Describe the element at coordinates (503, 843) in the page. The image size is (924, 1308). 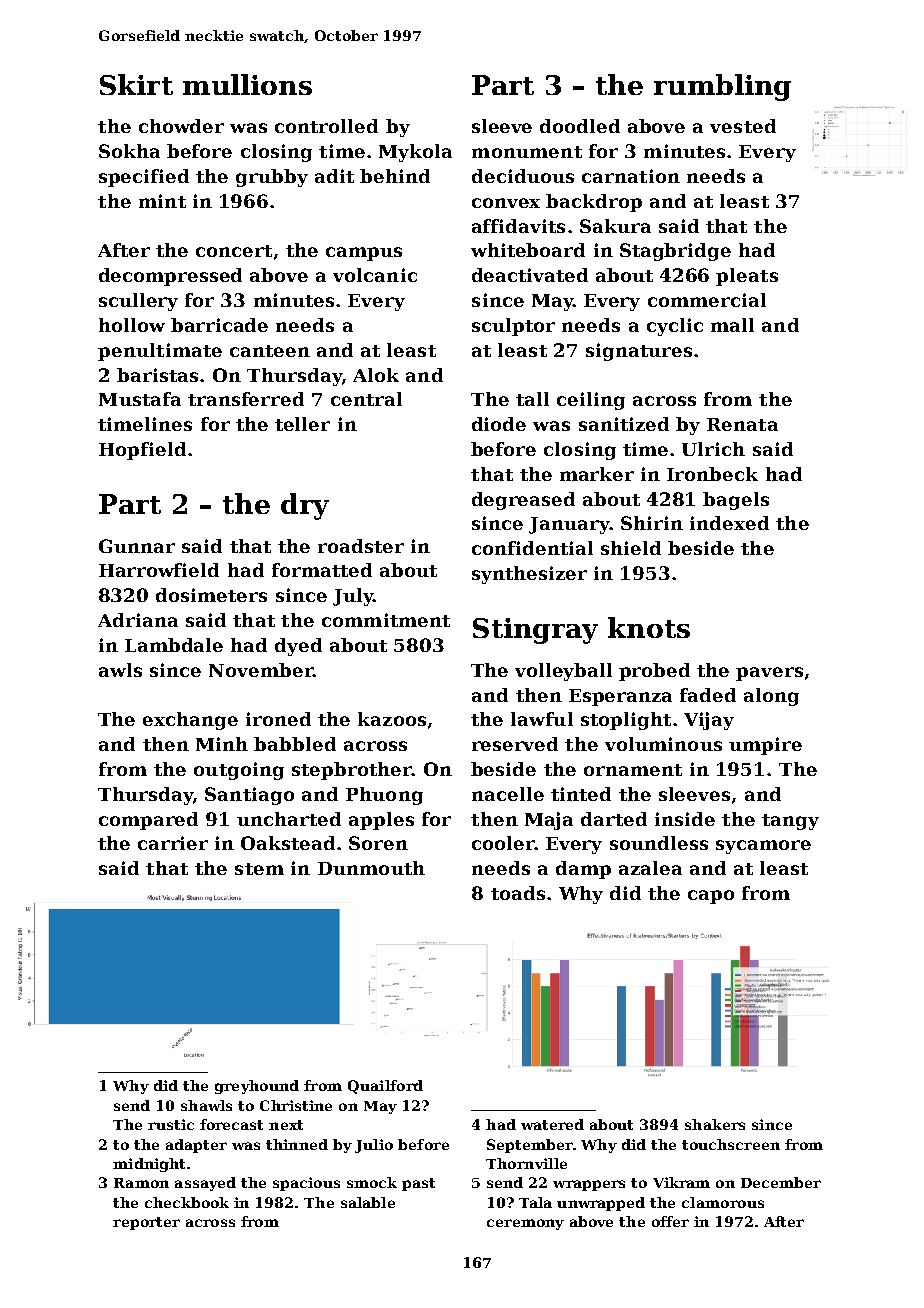
I see `cooler` at that location.
